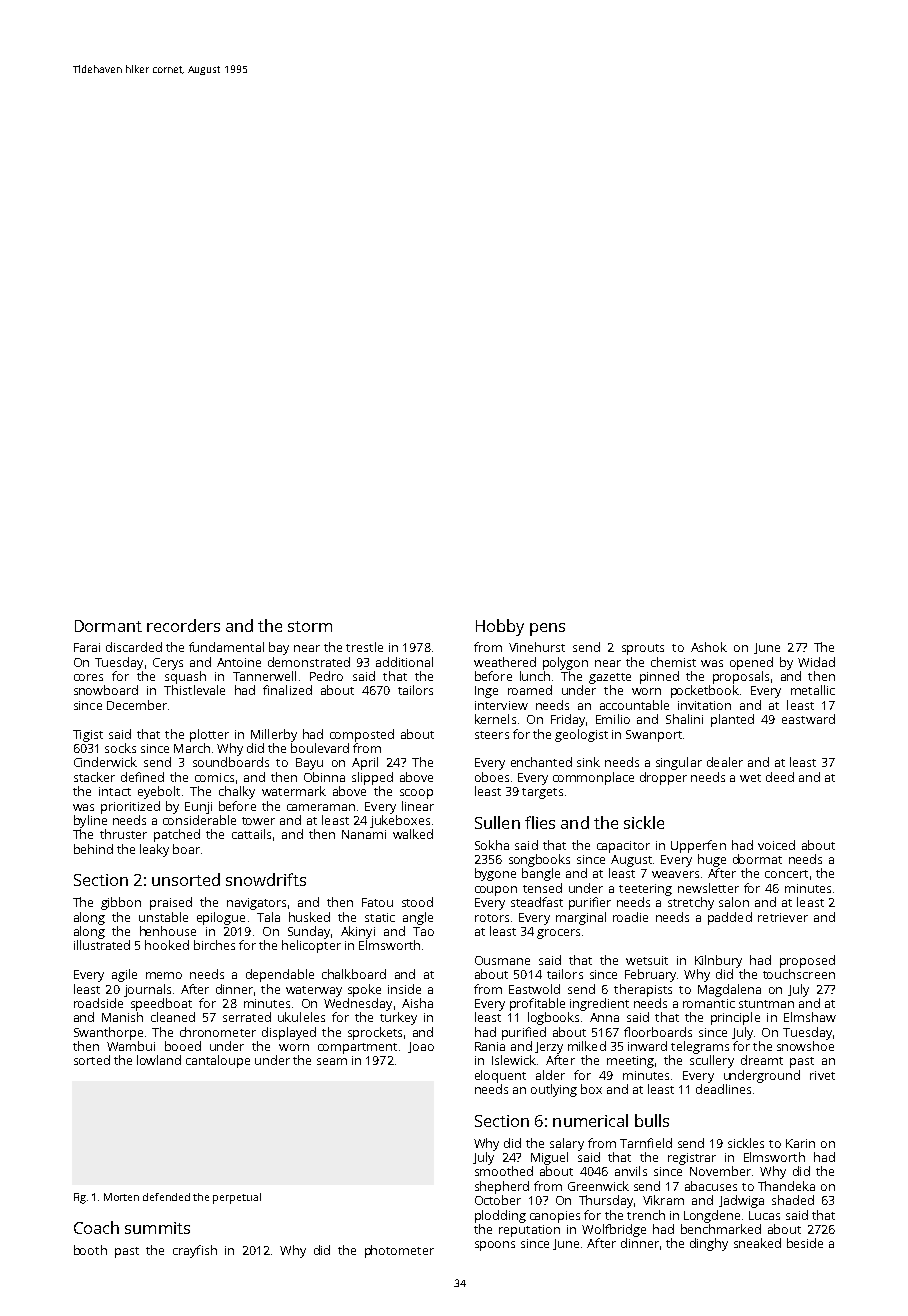 The image size is (908, 1316). Describe the element at coordinates (805, 1046) in the document. I see `snowshoe` at that location.
